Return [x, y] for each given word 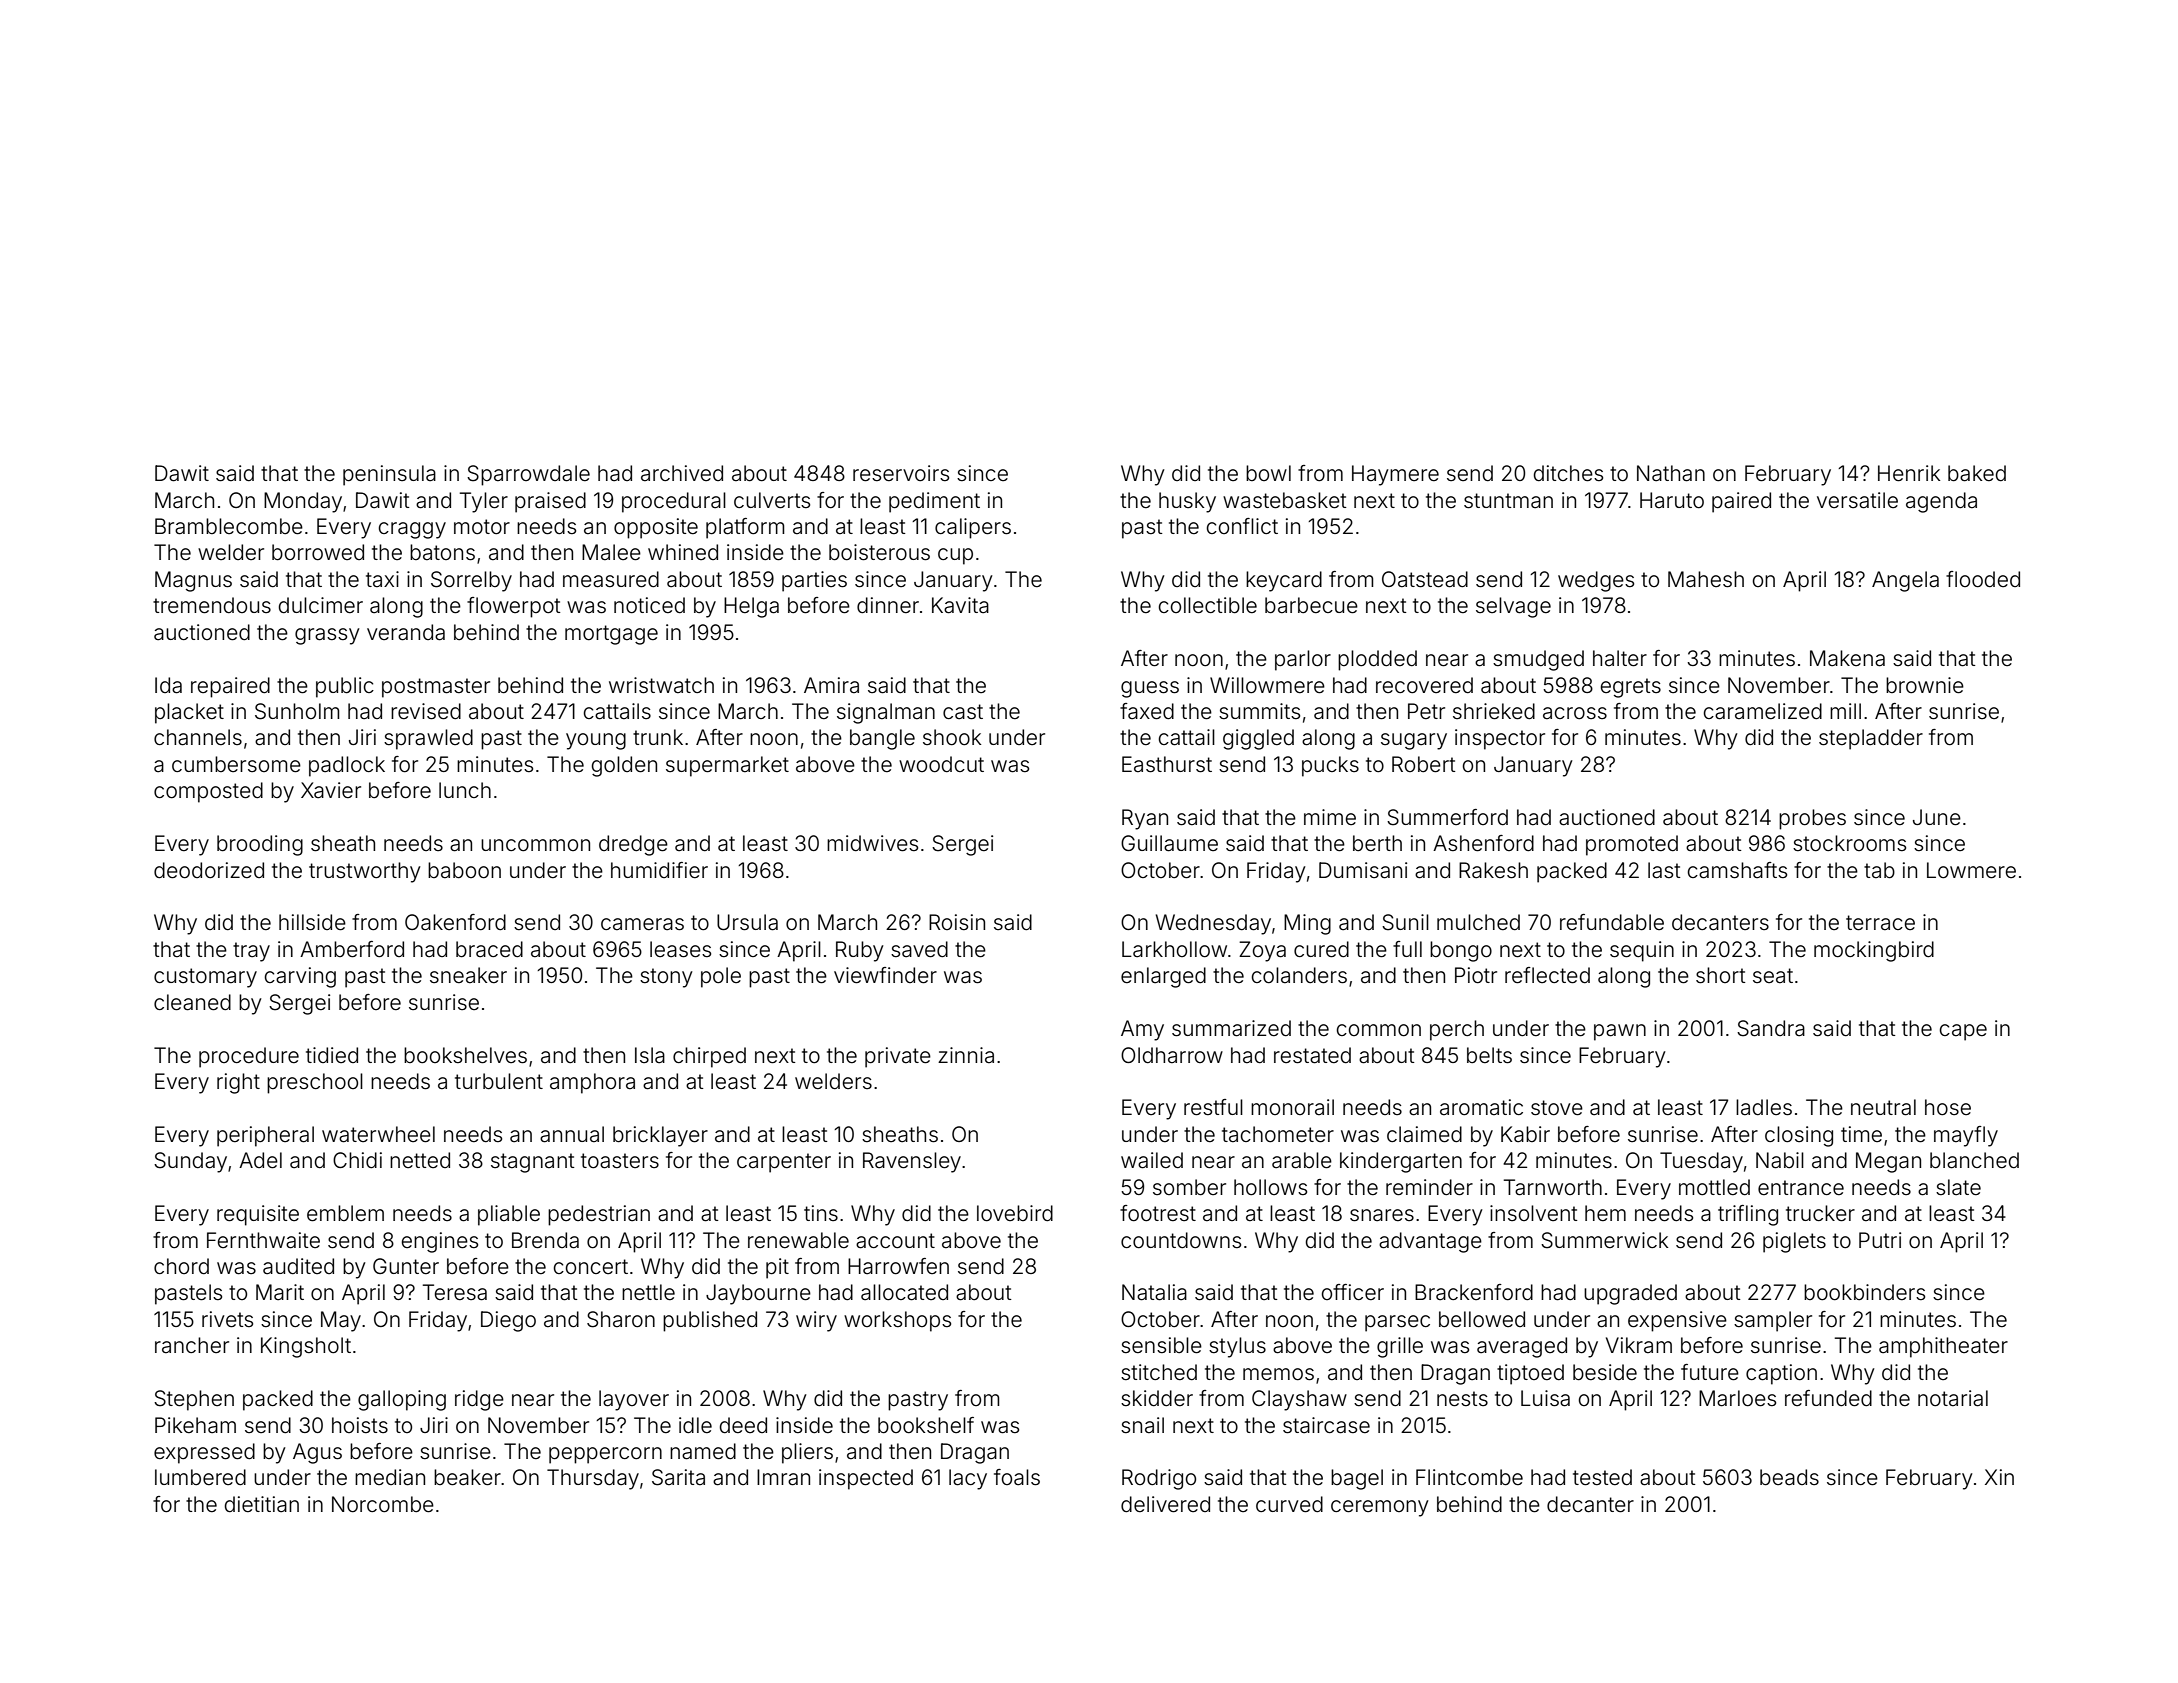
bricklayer [660, 1136]
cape [1963, 1032]
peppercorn [605, 1455]
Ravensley [912, 1162]
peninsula [389, 475]
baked [1977, 473]
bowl [1268, 473]
